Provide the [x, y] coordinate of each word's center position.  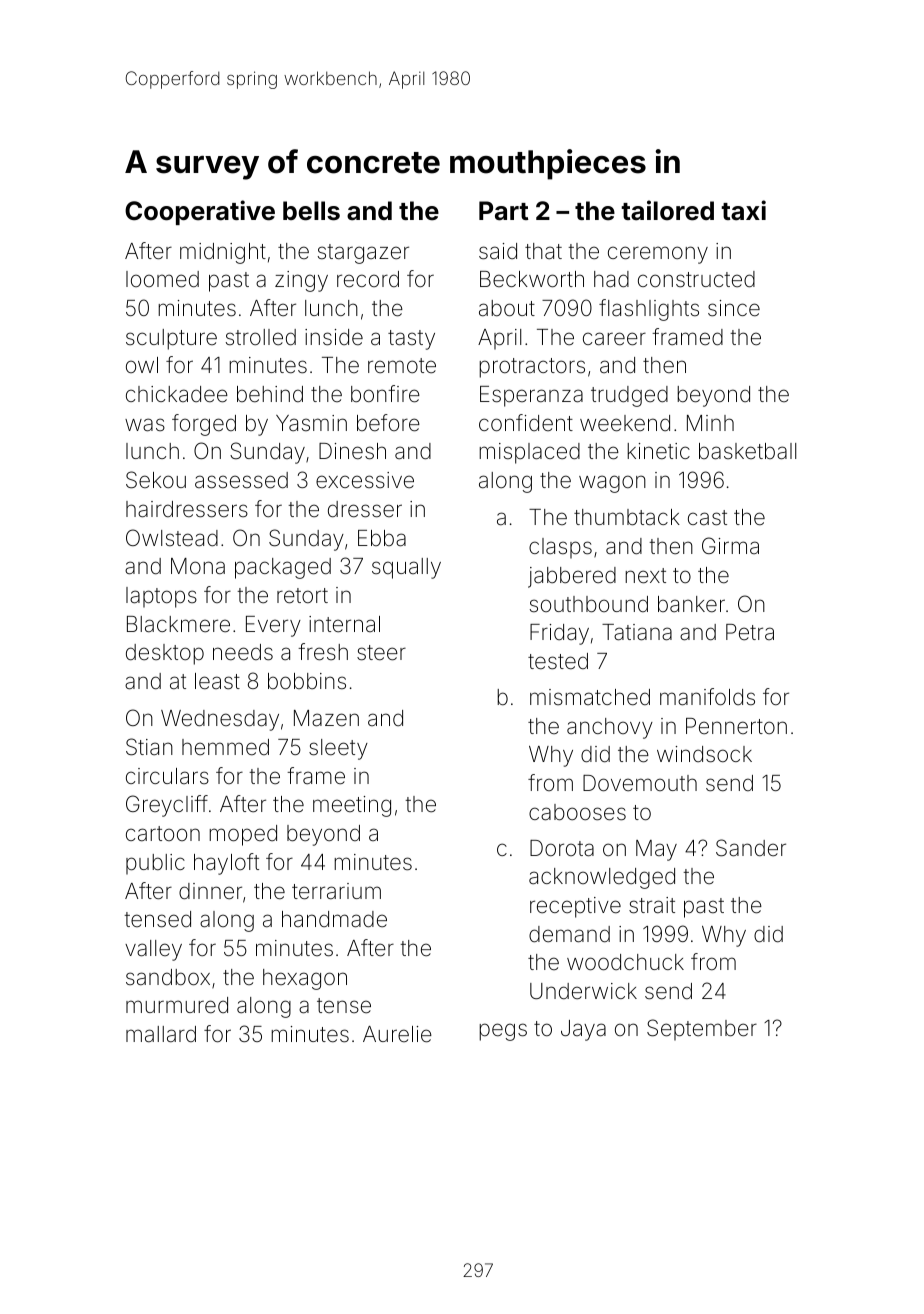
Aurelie [397, 1034]
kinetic [658, 451]
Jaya [583, 1030]
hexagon [305, 979]
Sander [751, 848]
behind [270, 394]
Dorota [562, 848]
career [614, 339]
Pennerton [736, 726]
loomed [162, 279]
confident [526, 422]
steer [381, 653]
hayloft [226, 864]
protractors [532, 368]
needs [243, 652]
